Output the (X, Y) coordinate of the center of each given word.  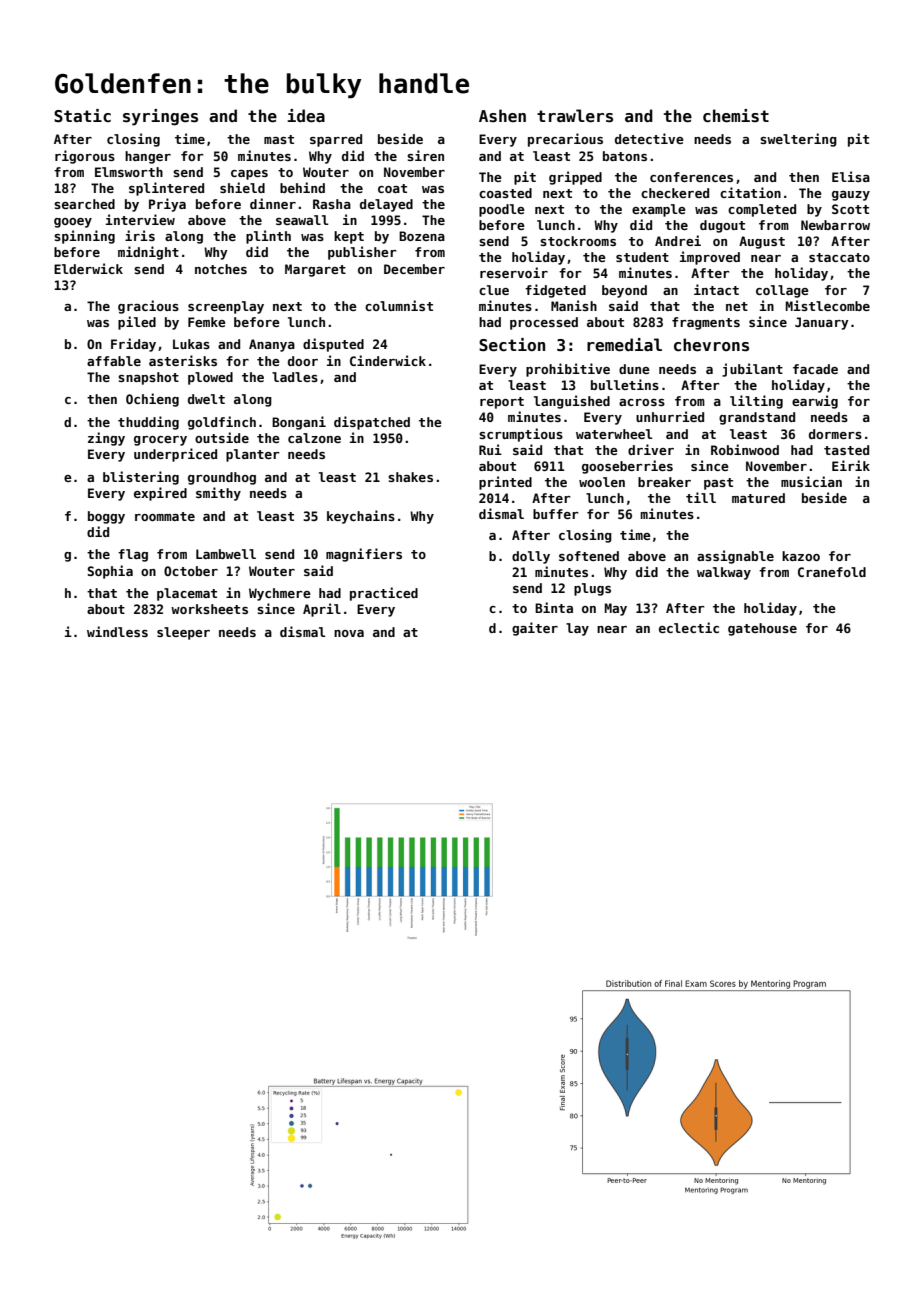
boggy (106, 517)
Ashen (502, 116)
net (737, 306)
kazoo (801, 556)
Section (512, 345)
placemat (187, 594)
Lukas (191, 344)
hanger (148, 157)
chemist (736, 116)
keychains (361, 517)
